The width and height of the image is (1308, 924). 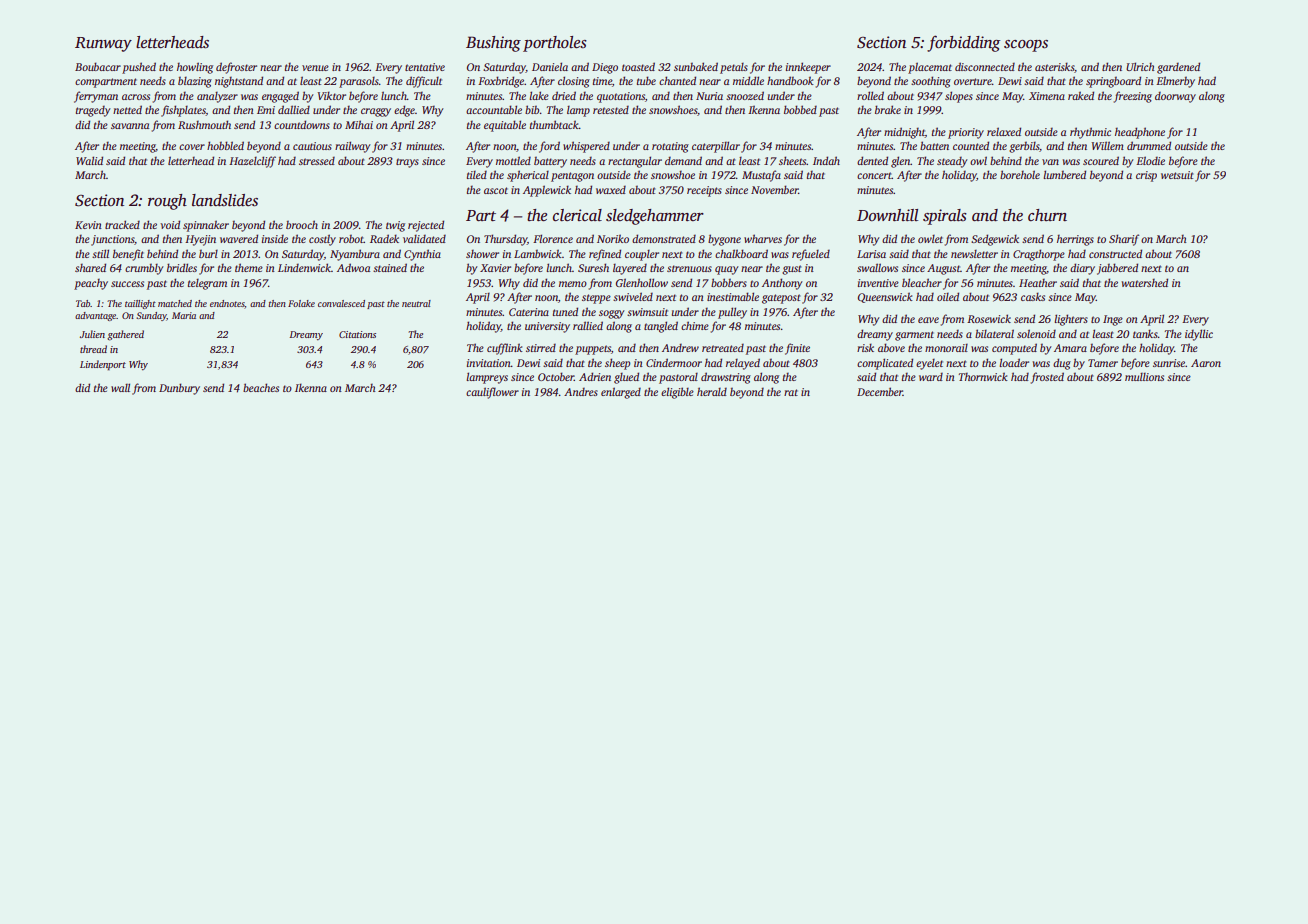 What do you see at coordinates (621, 393) in the image?
I see `enlarged` at bounding box center [621, 393].
